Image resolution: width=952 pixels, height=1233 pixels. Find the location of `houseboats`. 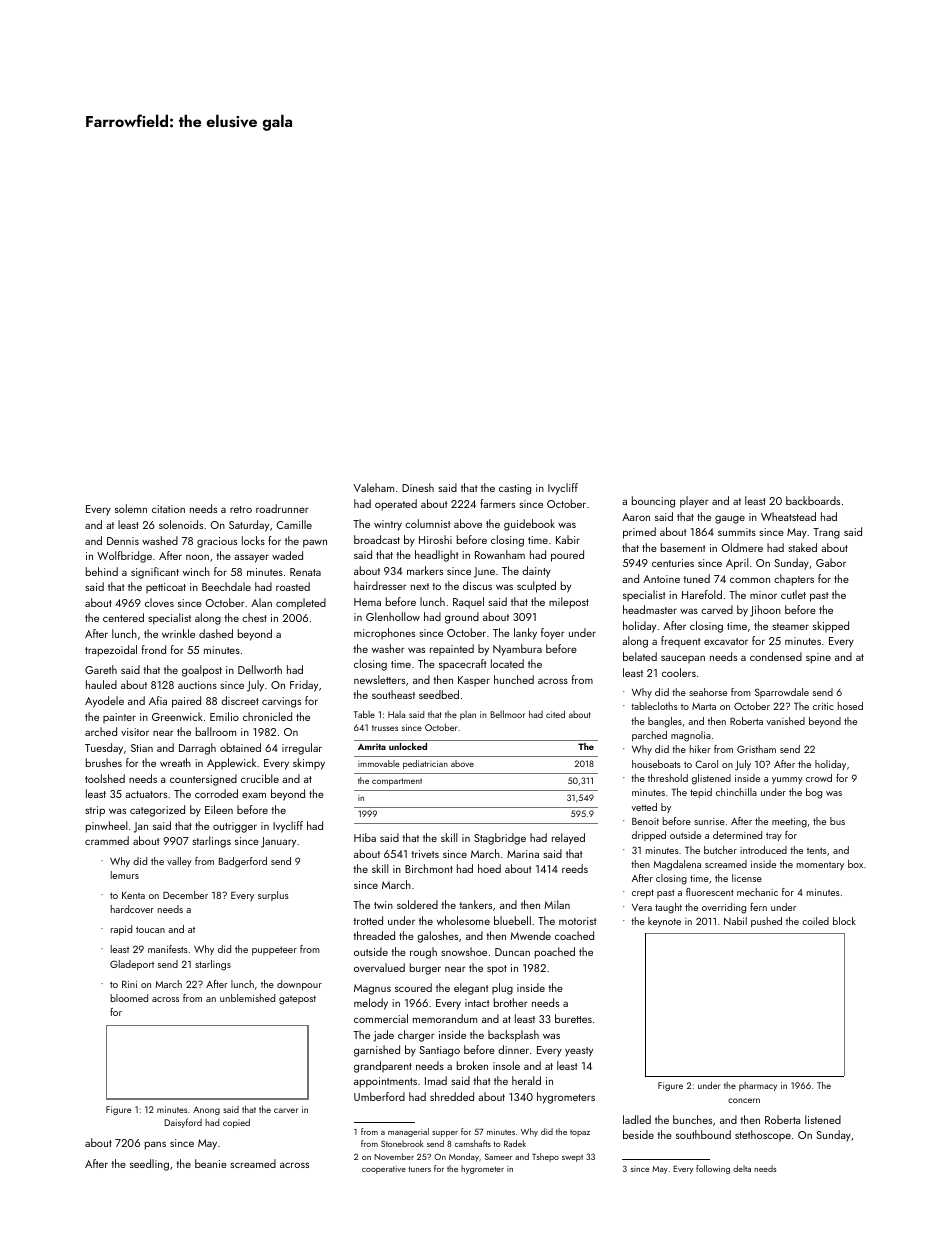

houseboats is located at coordinates (656, 764).
